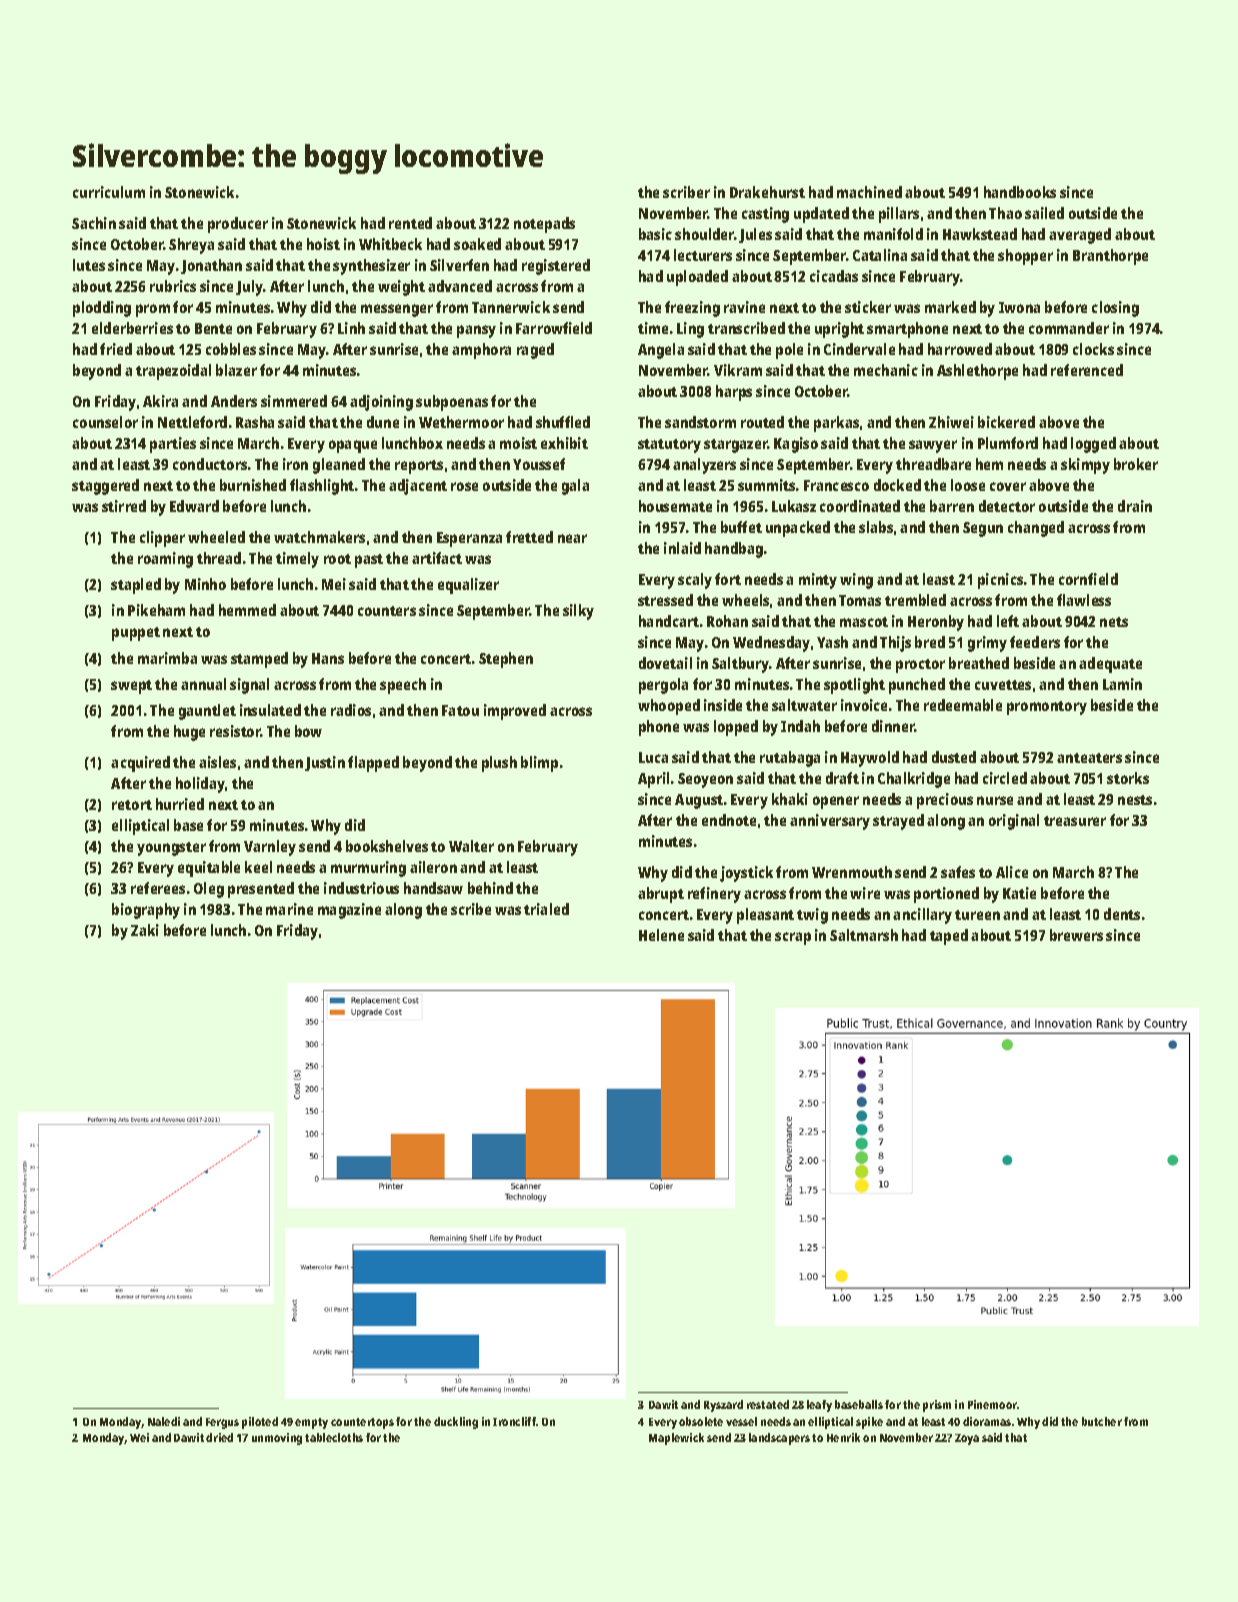 The width and height of the screenshot is (1238, 1602). Describe the element at coordinates (767, 192) in the screenshot. I see `Drakehurst` at that location.
